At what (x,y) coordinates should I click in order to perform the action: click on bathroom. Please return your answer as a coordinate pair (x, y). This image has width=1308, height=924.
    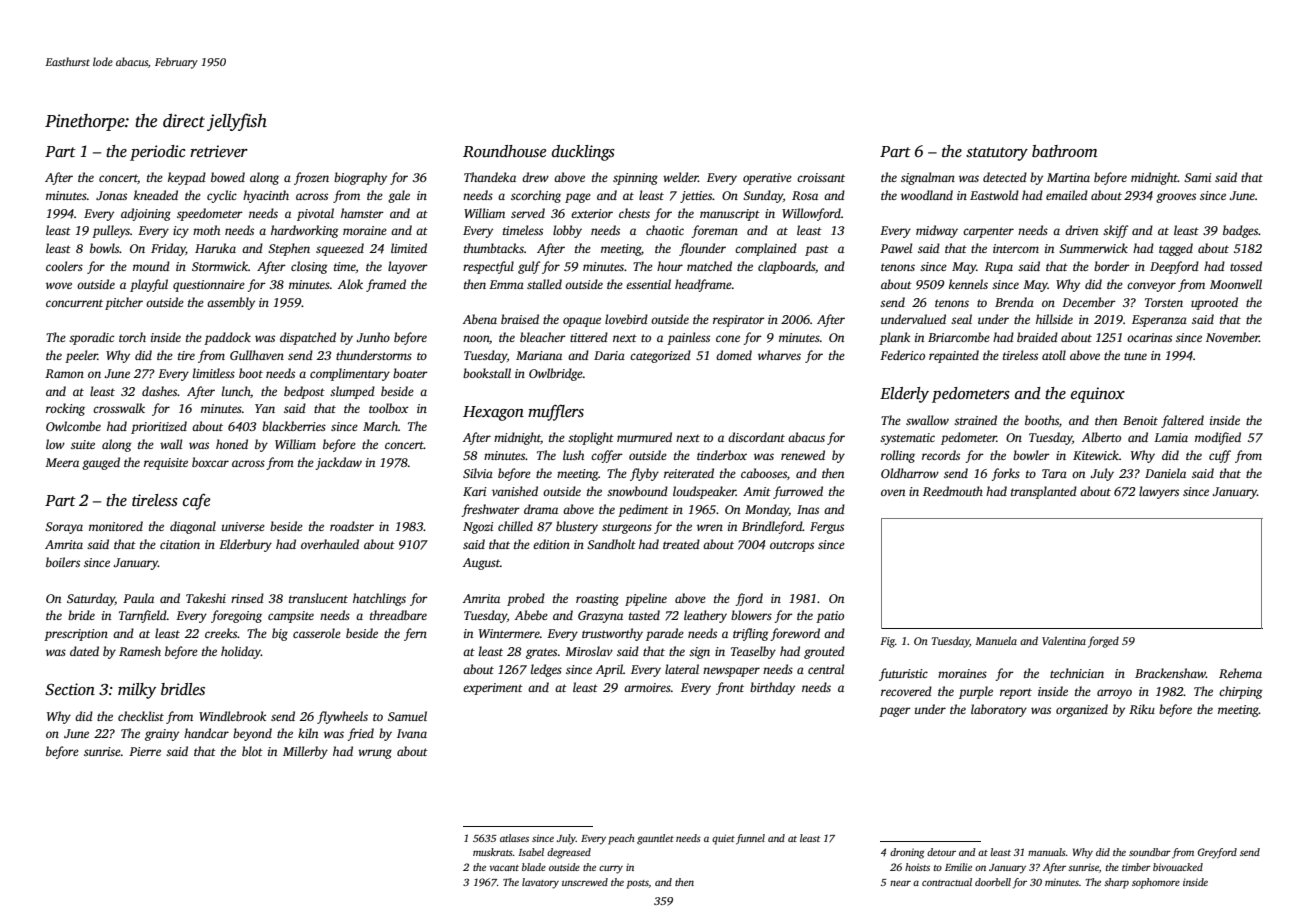
    Looking at the image, I should click on (1064, 151).
